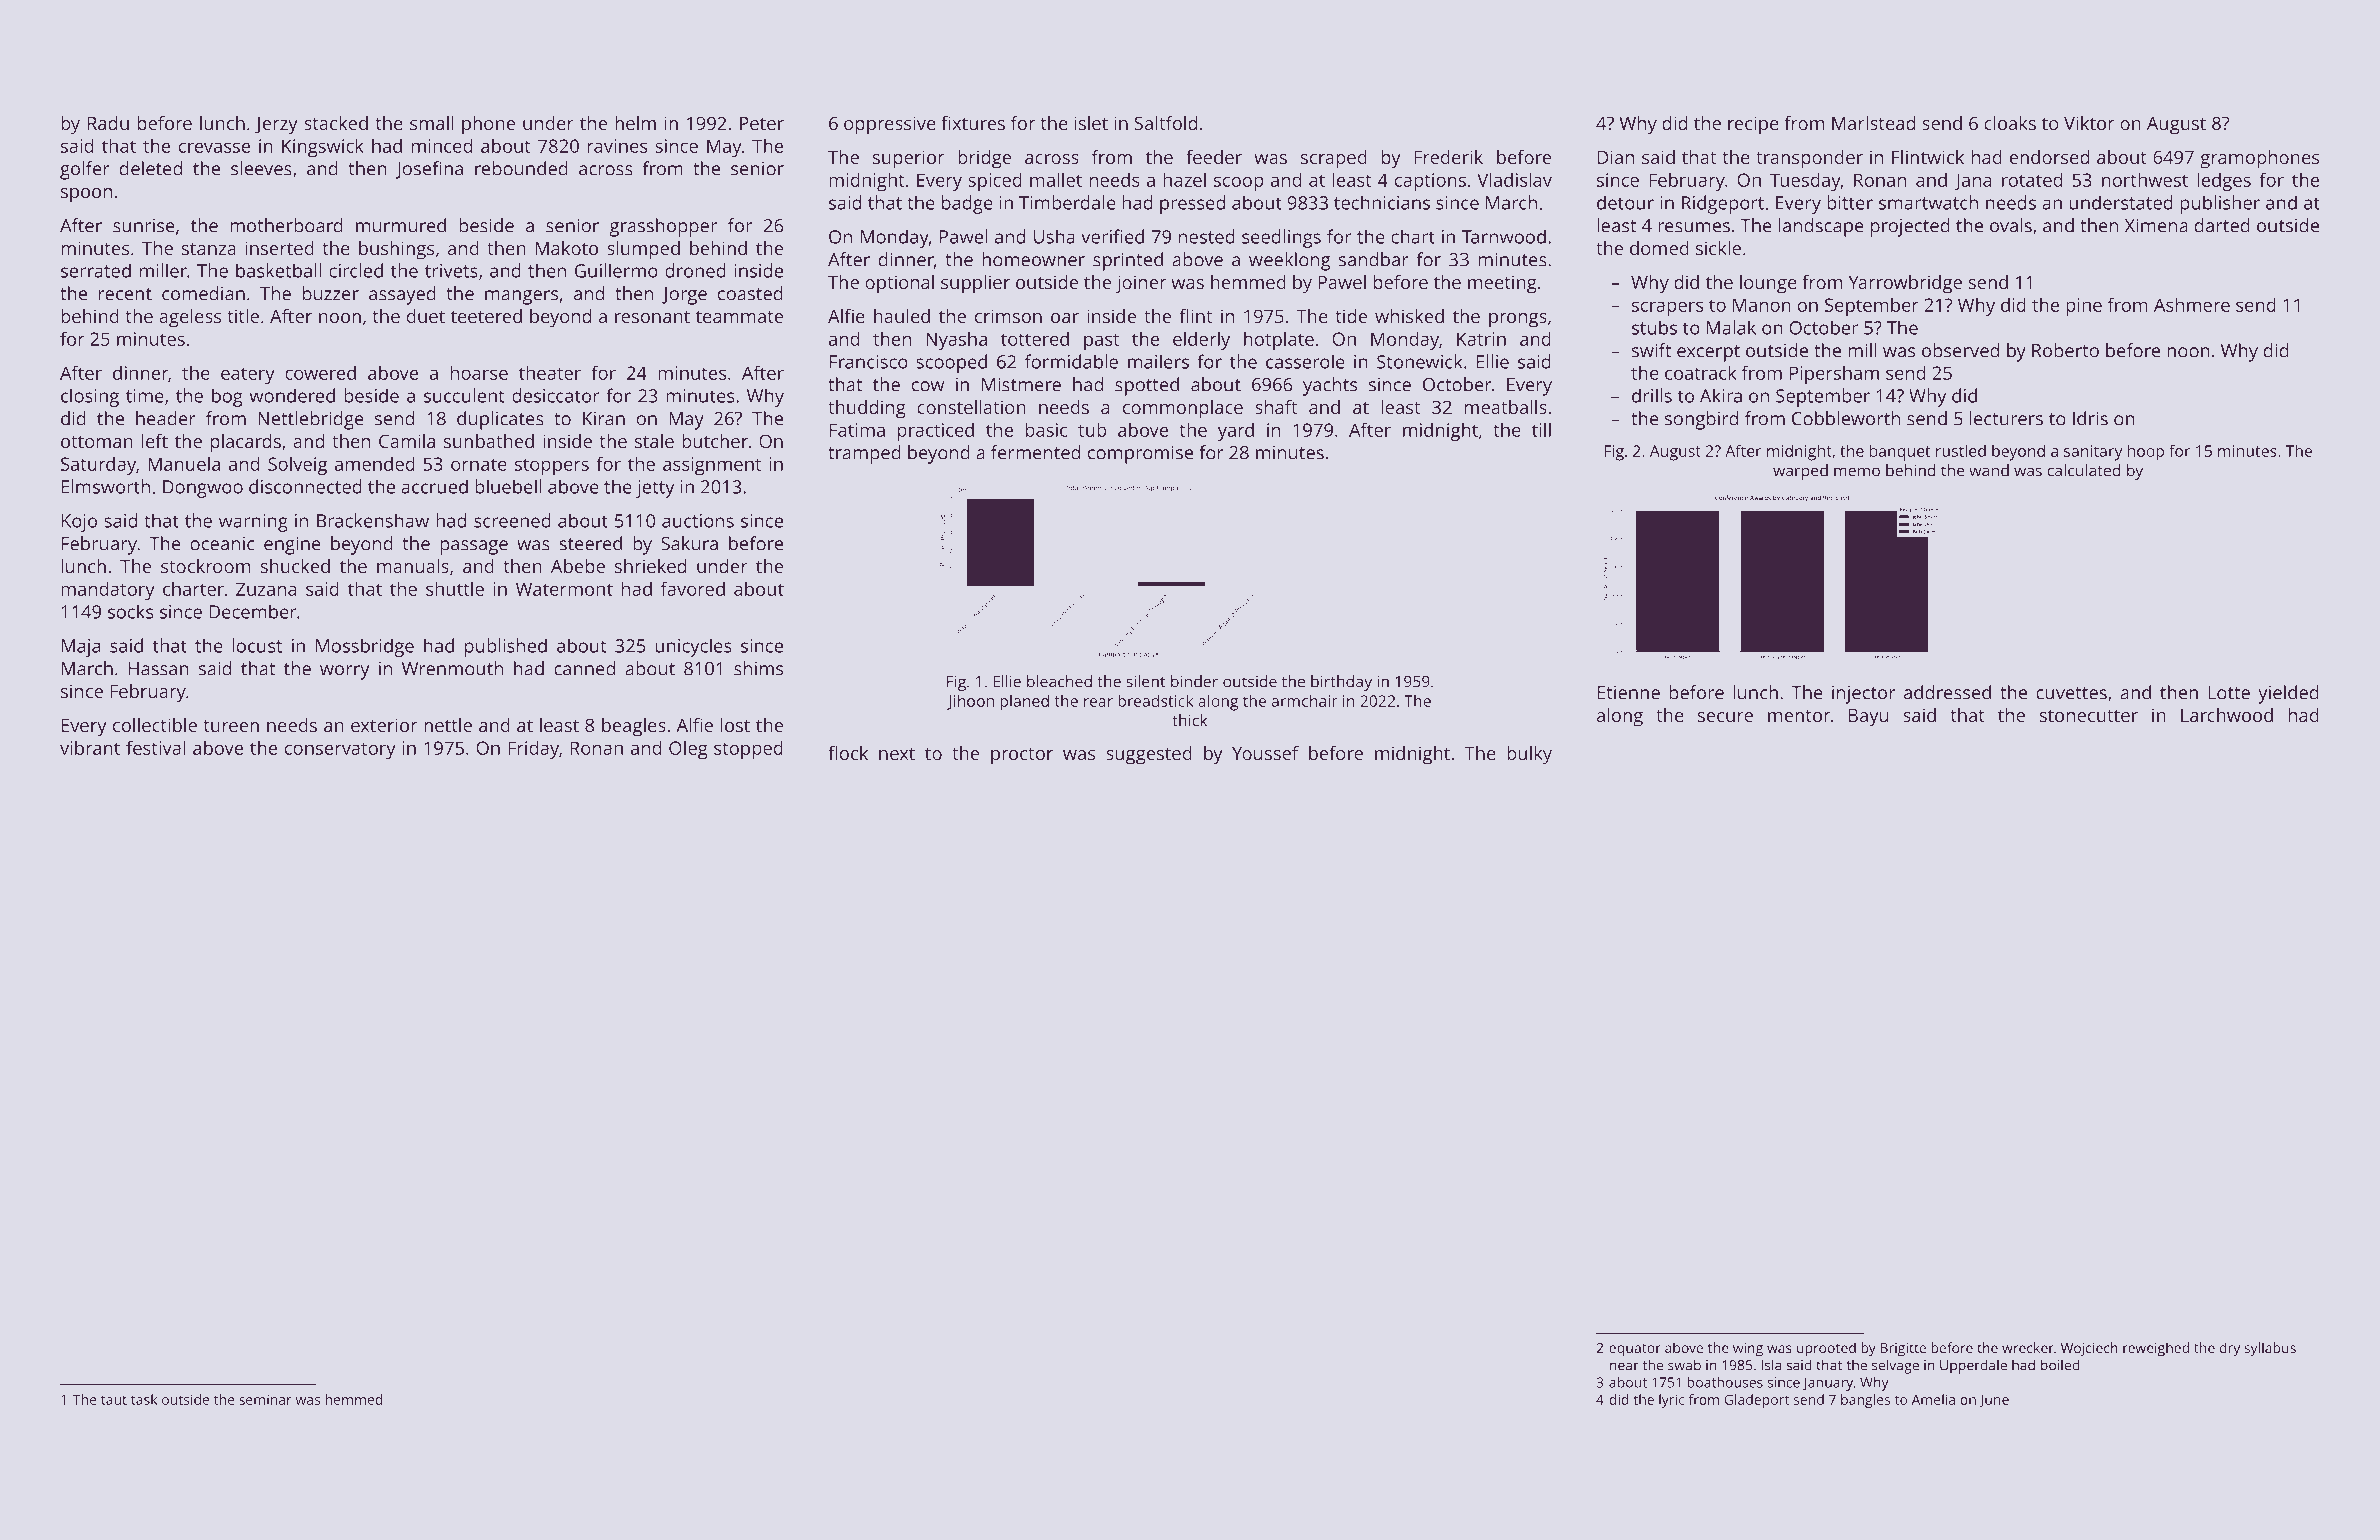 This image has width=2380, height=1540. Describe the element at coordinates (108, 123) in the image. I see `Radu` at that location.
